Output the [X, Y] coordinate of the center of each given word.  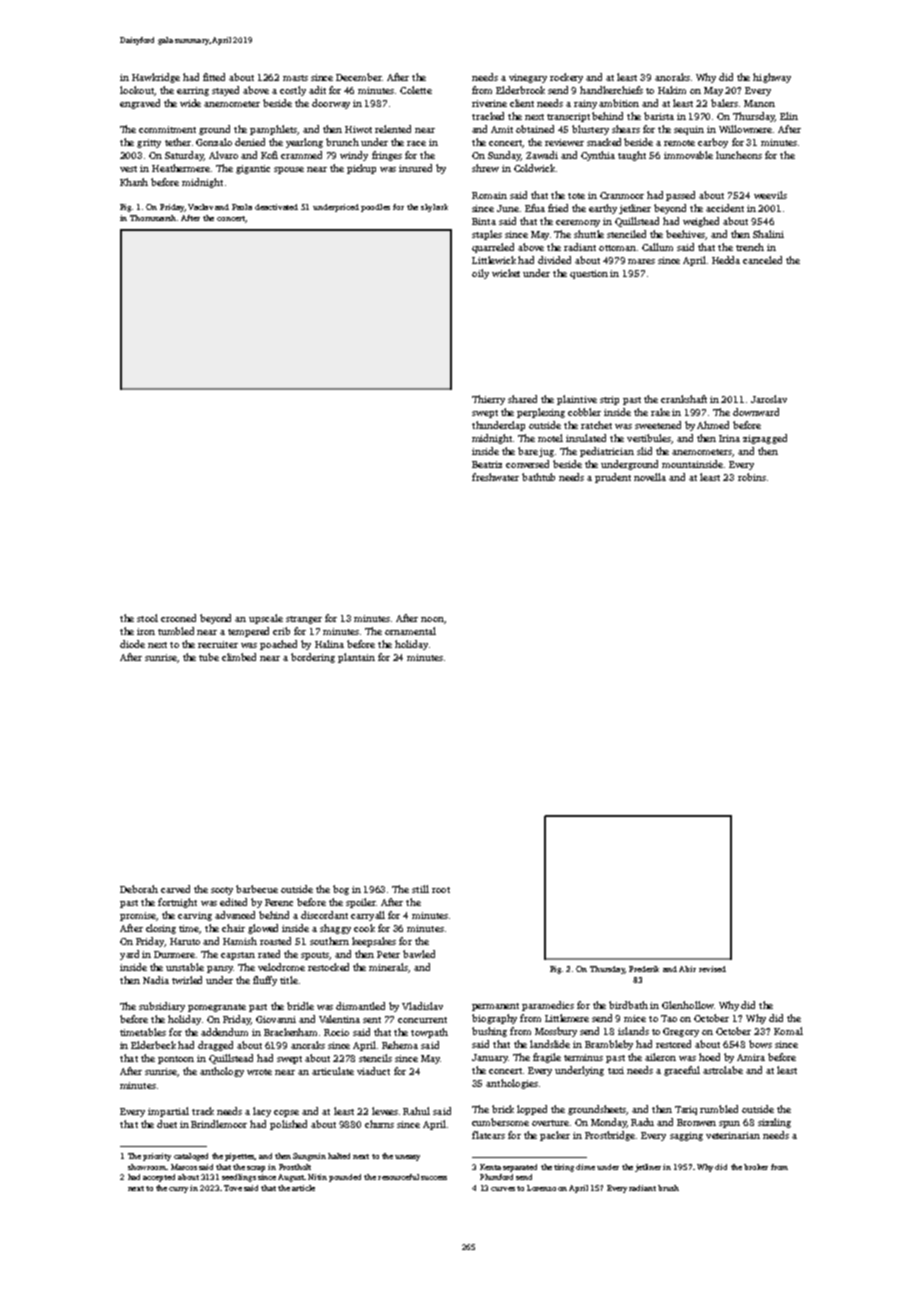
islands [633, 1031]
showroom [147, 1167]
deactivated [276, 207]
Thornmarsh [153, 218]
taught [632, 156]
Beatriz [487, 464]
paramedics [548, 1006]
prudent [613, 478]
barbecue [257, 889]
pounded [345, 1178]
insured [415, 168]
